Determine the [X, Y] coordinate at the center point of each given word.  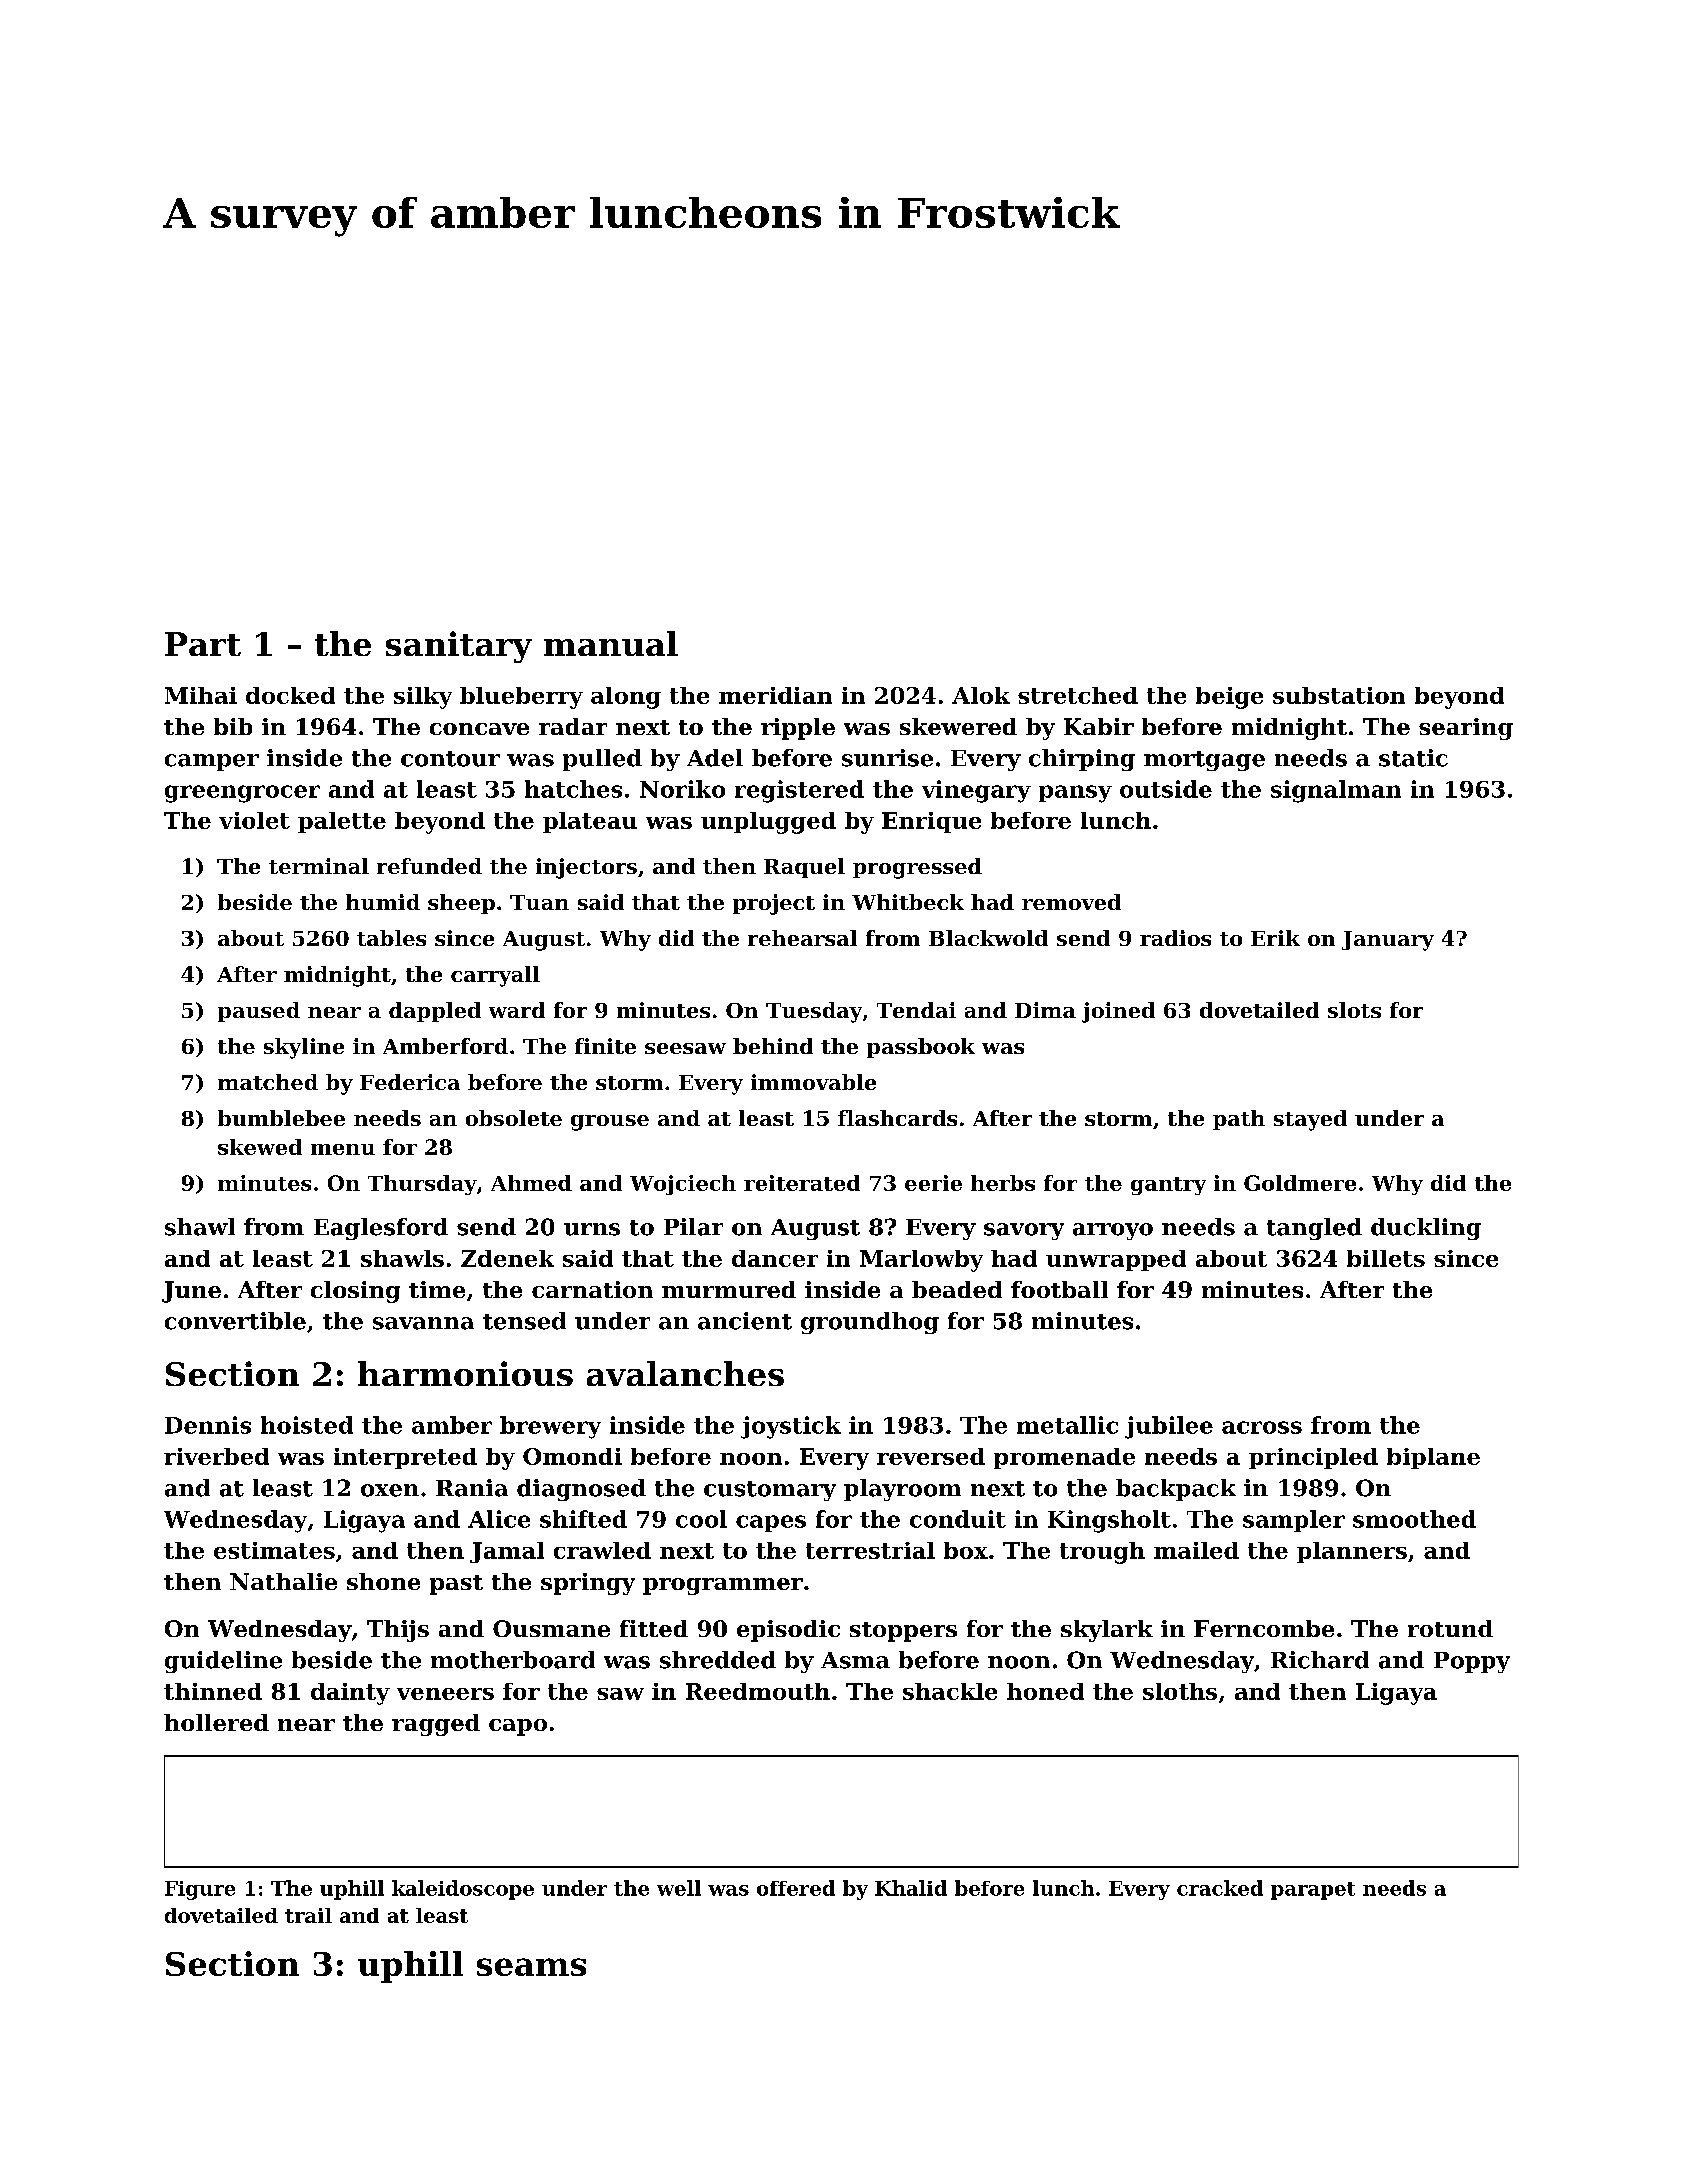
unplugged [768, 823]
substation [1339, 695]
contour [450, 759]
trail [308, 1915]
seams [531, 1967]
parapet [1313, 1891]
